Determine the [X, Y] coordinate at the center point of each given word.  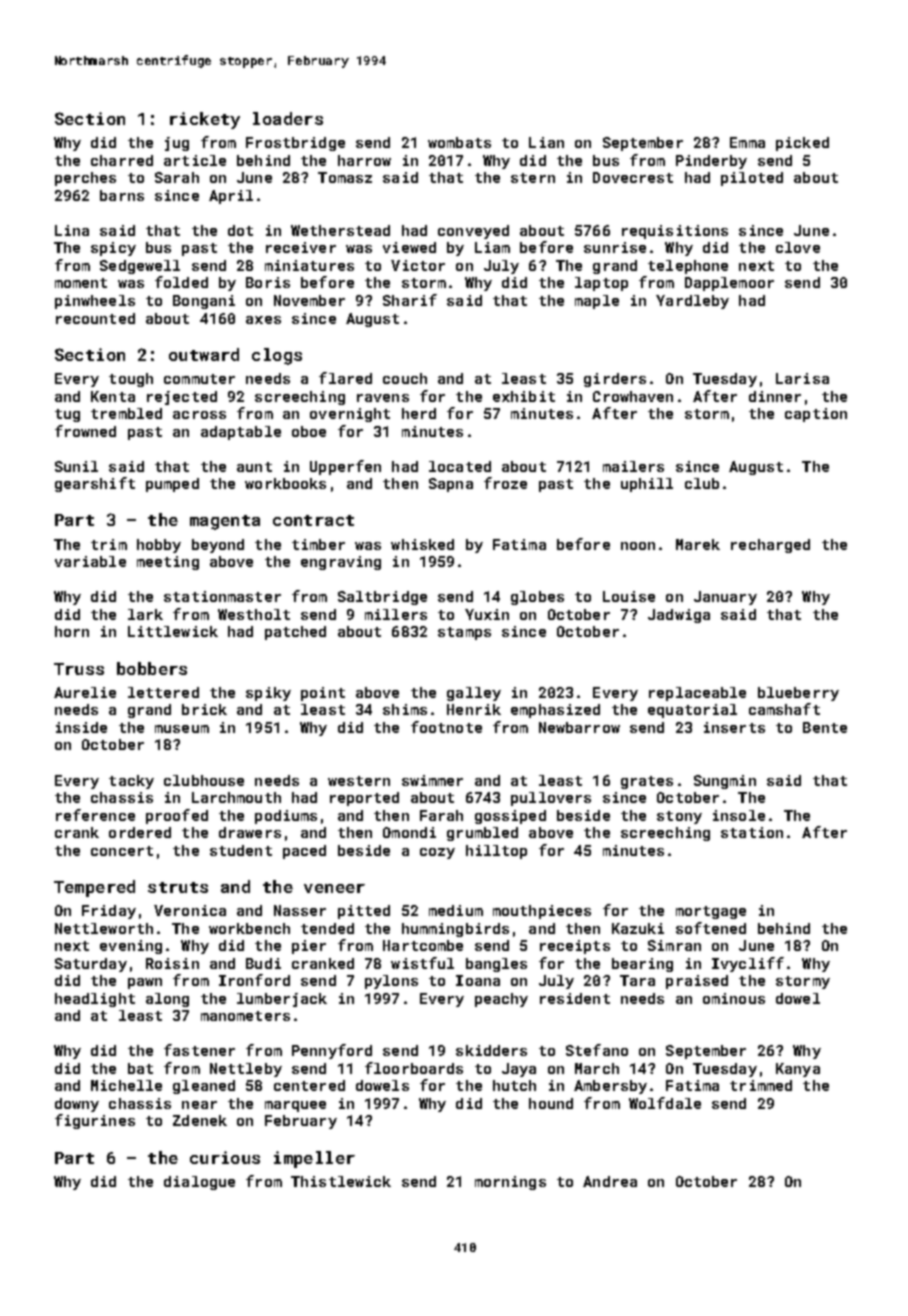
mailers [633, 466]
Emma [747, 142]
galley [474, 694]
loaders [288, 118]
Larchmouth [236, 797]
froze [505, 483]
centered [309, 1085]
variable [90, 561]
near [199, 1105]
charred [122, 160]
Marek [698, 544]
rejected [182, 398]
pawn [145, 983]
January [725, 598]
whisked [422, 544]
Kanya [798, 1070]
